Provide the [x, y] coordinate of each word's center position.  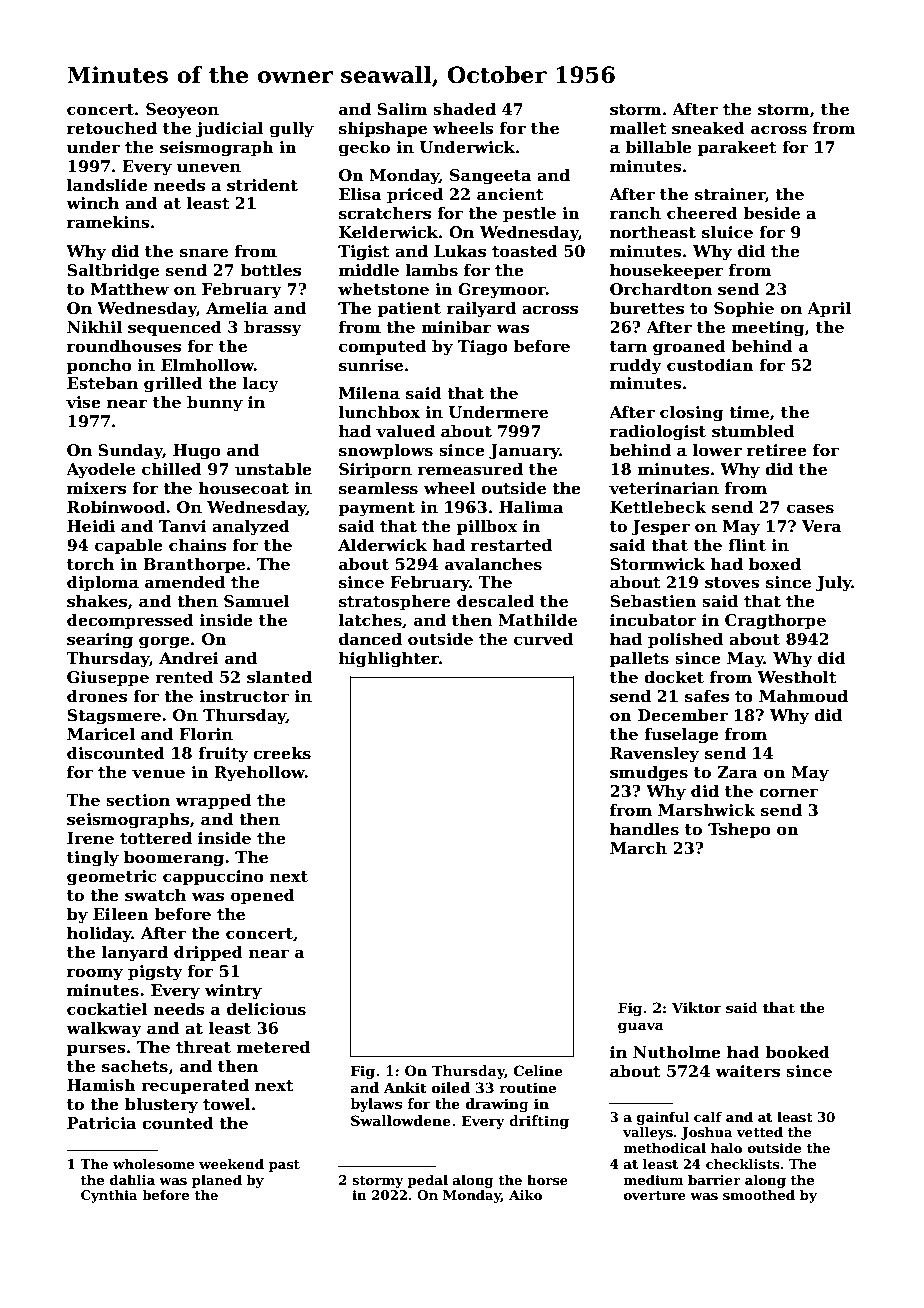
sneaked [708, 128]
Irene [90, 838]
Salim [402, 109]
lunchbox [379, 412]
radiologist [658, 433]
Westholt [797, 677]
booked [797, 1052]
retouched [112, 128]
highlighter [389, 660]
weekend [231, 1164]
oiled [451, 1087]
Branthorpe [194, 566]
